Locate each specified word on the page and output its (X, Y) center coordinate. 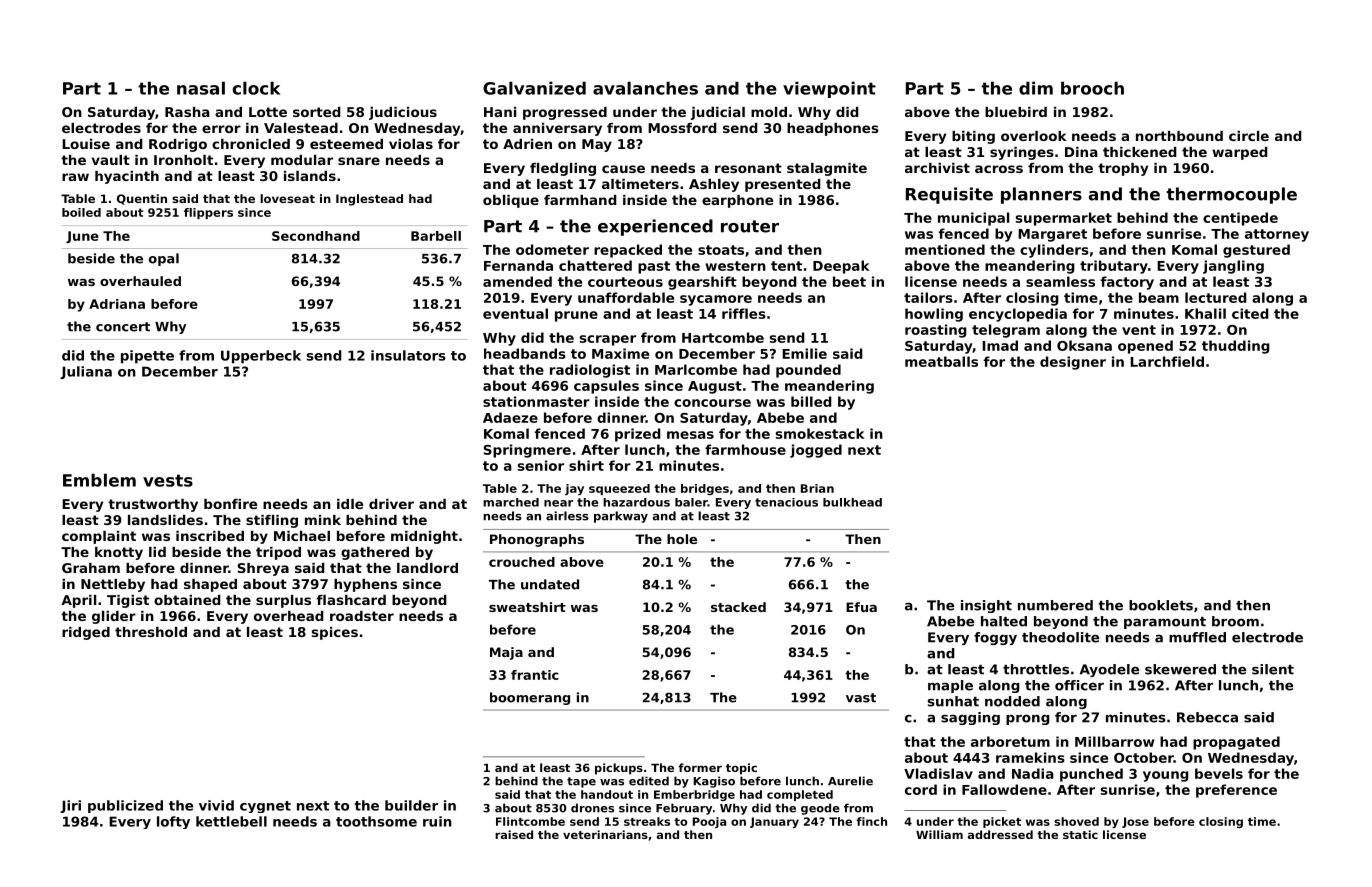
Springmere (527, 451)
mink (323, 520)
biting (973, 137)
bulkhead (852, 502)
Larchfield (1167, 361)
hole (682, 539)
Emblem (99, 480)
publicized (125, 806)
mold (769, 112)
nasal (201, 88)
